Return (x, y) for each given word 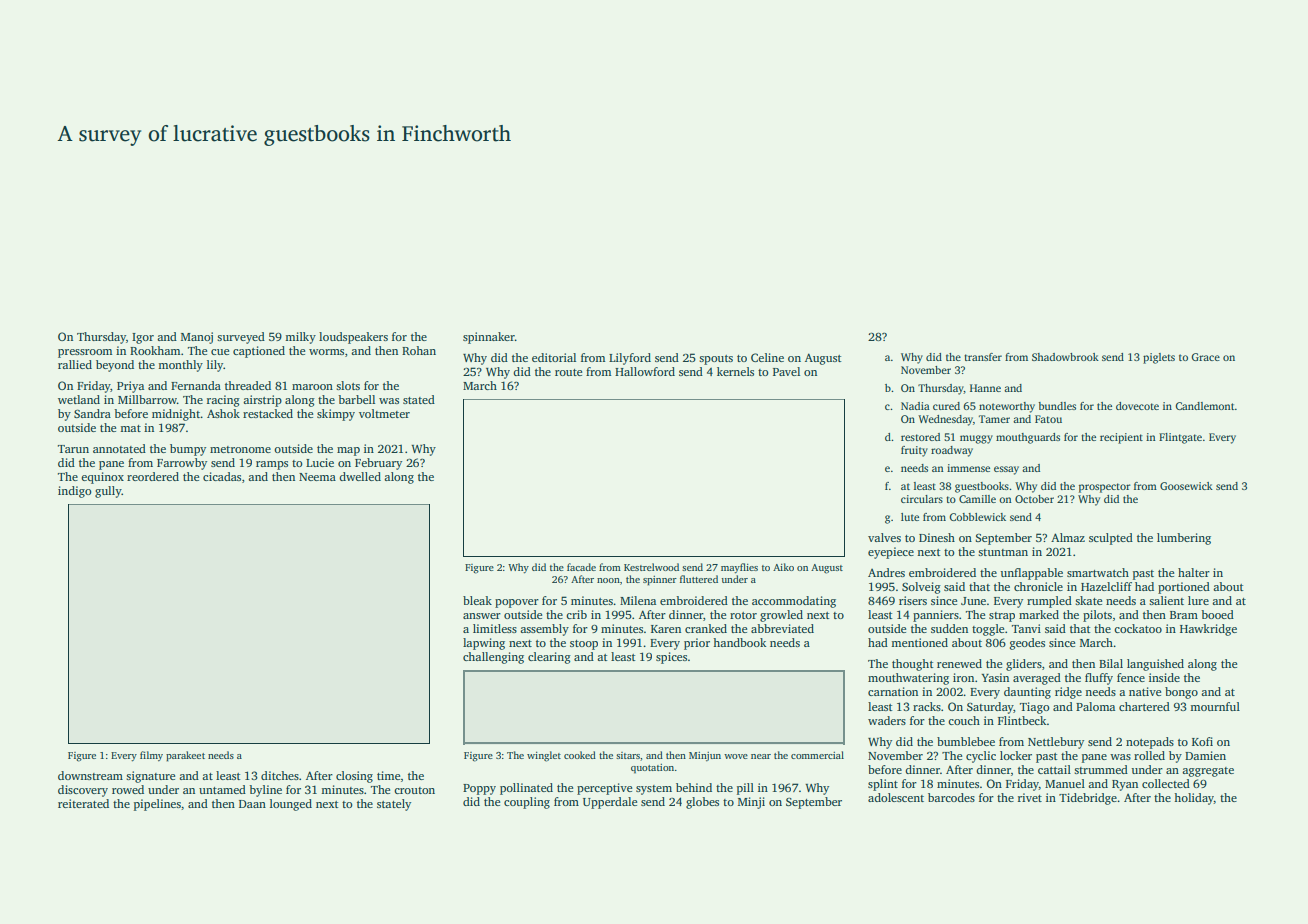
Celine (767, 357)
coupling (527, 803)
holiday (1194, 799)
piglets (1159, 358)
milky (301, 338)
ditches (280, 775)
